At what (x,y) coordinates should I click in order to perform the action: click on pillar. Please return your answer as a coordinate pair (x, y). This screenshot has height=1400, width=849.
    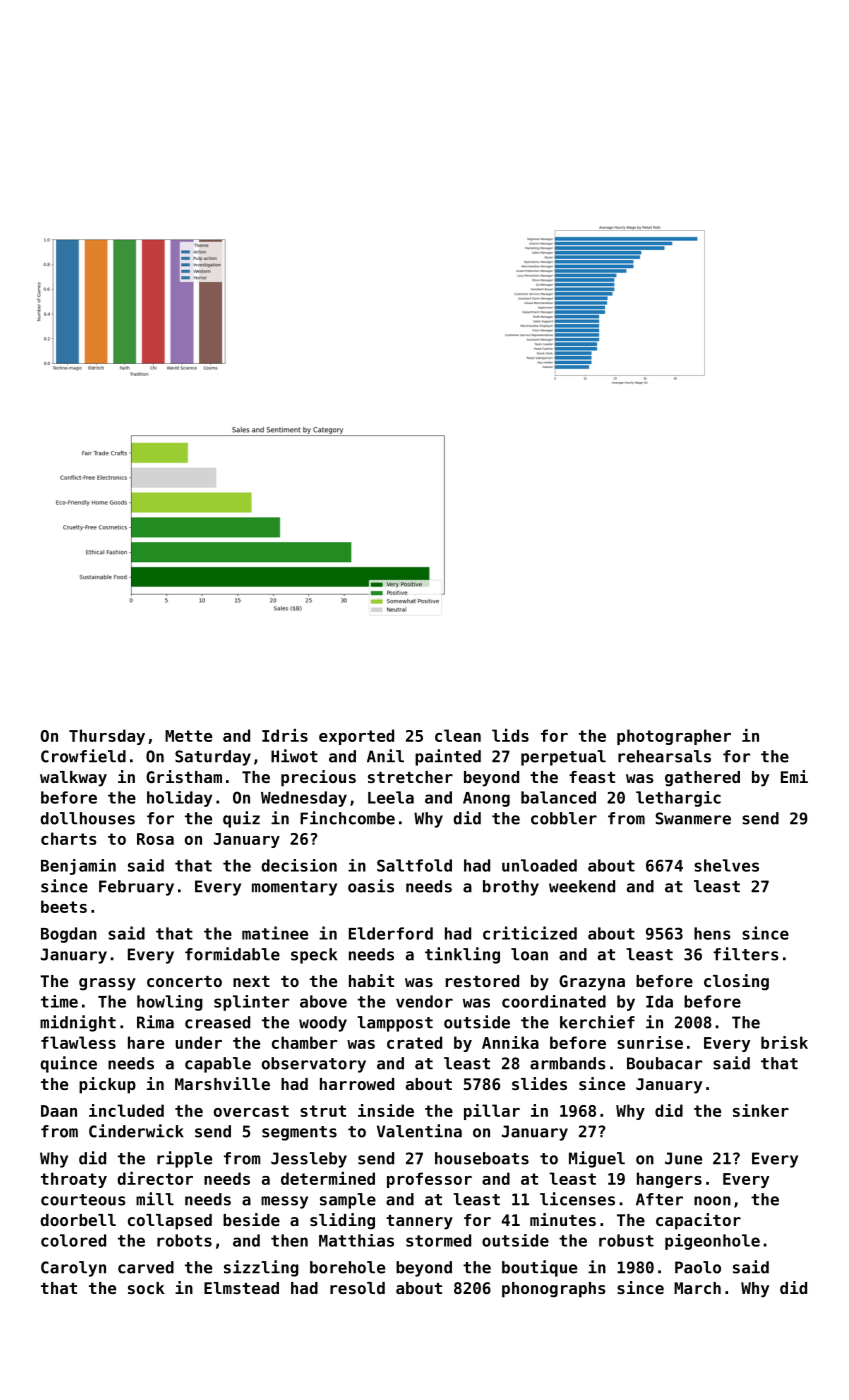
    Looking at the image, I should click on (492, 1112).
